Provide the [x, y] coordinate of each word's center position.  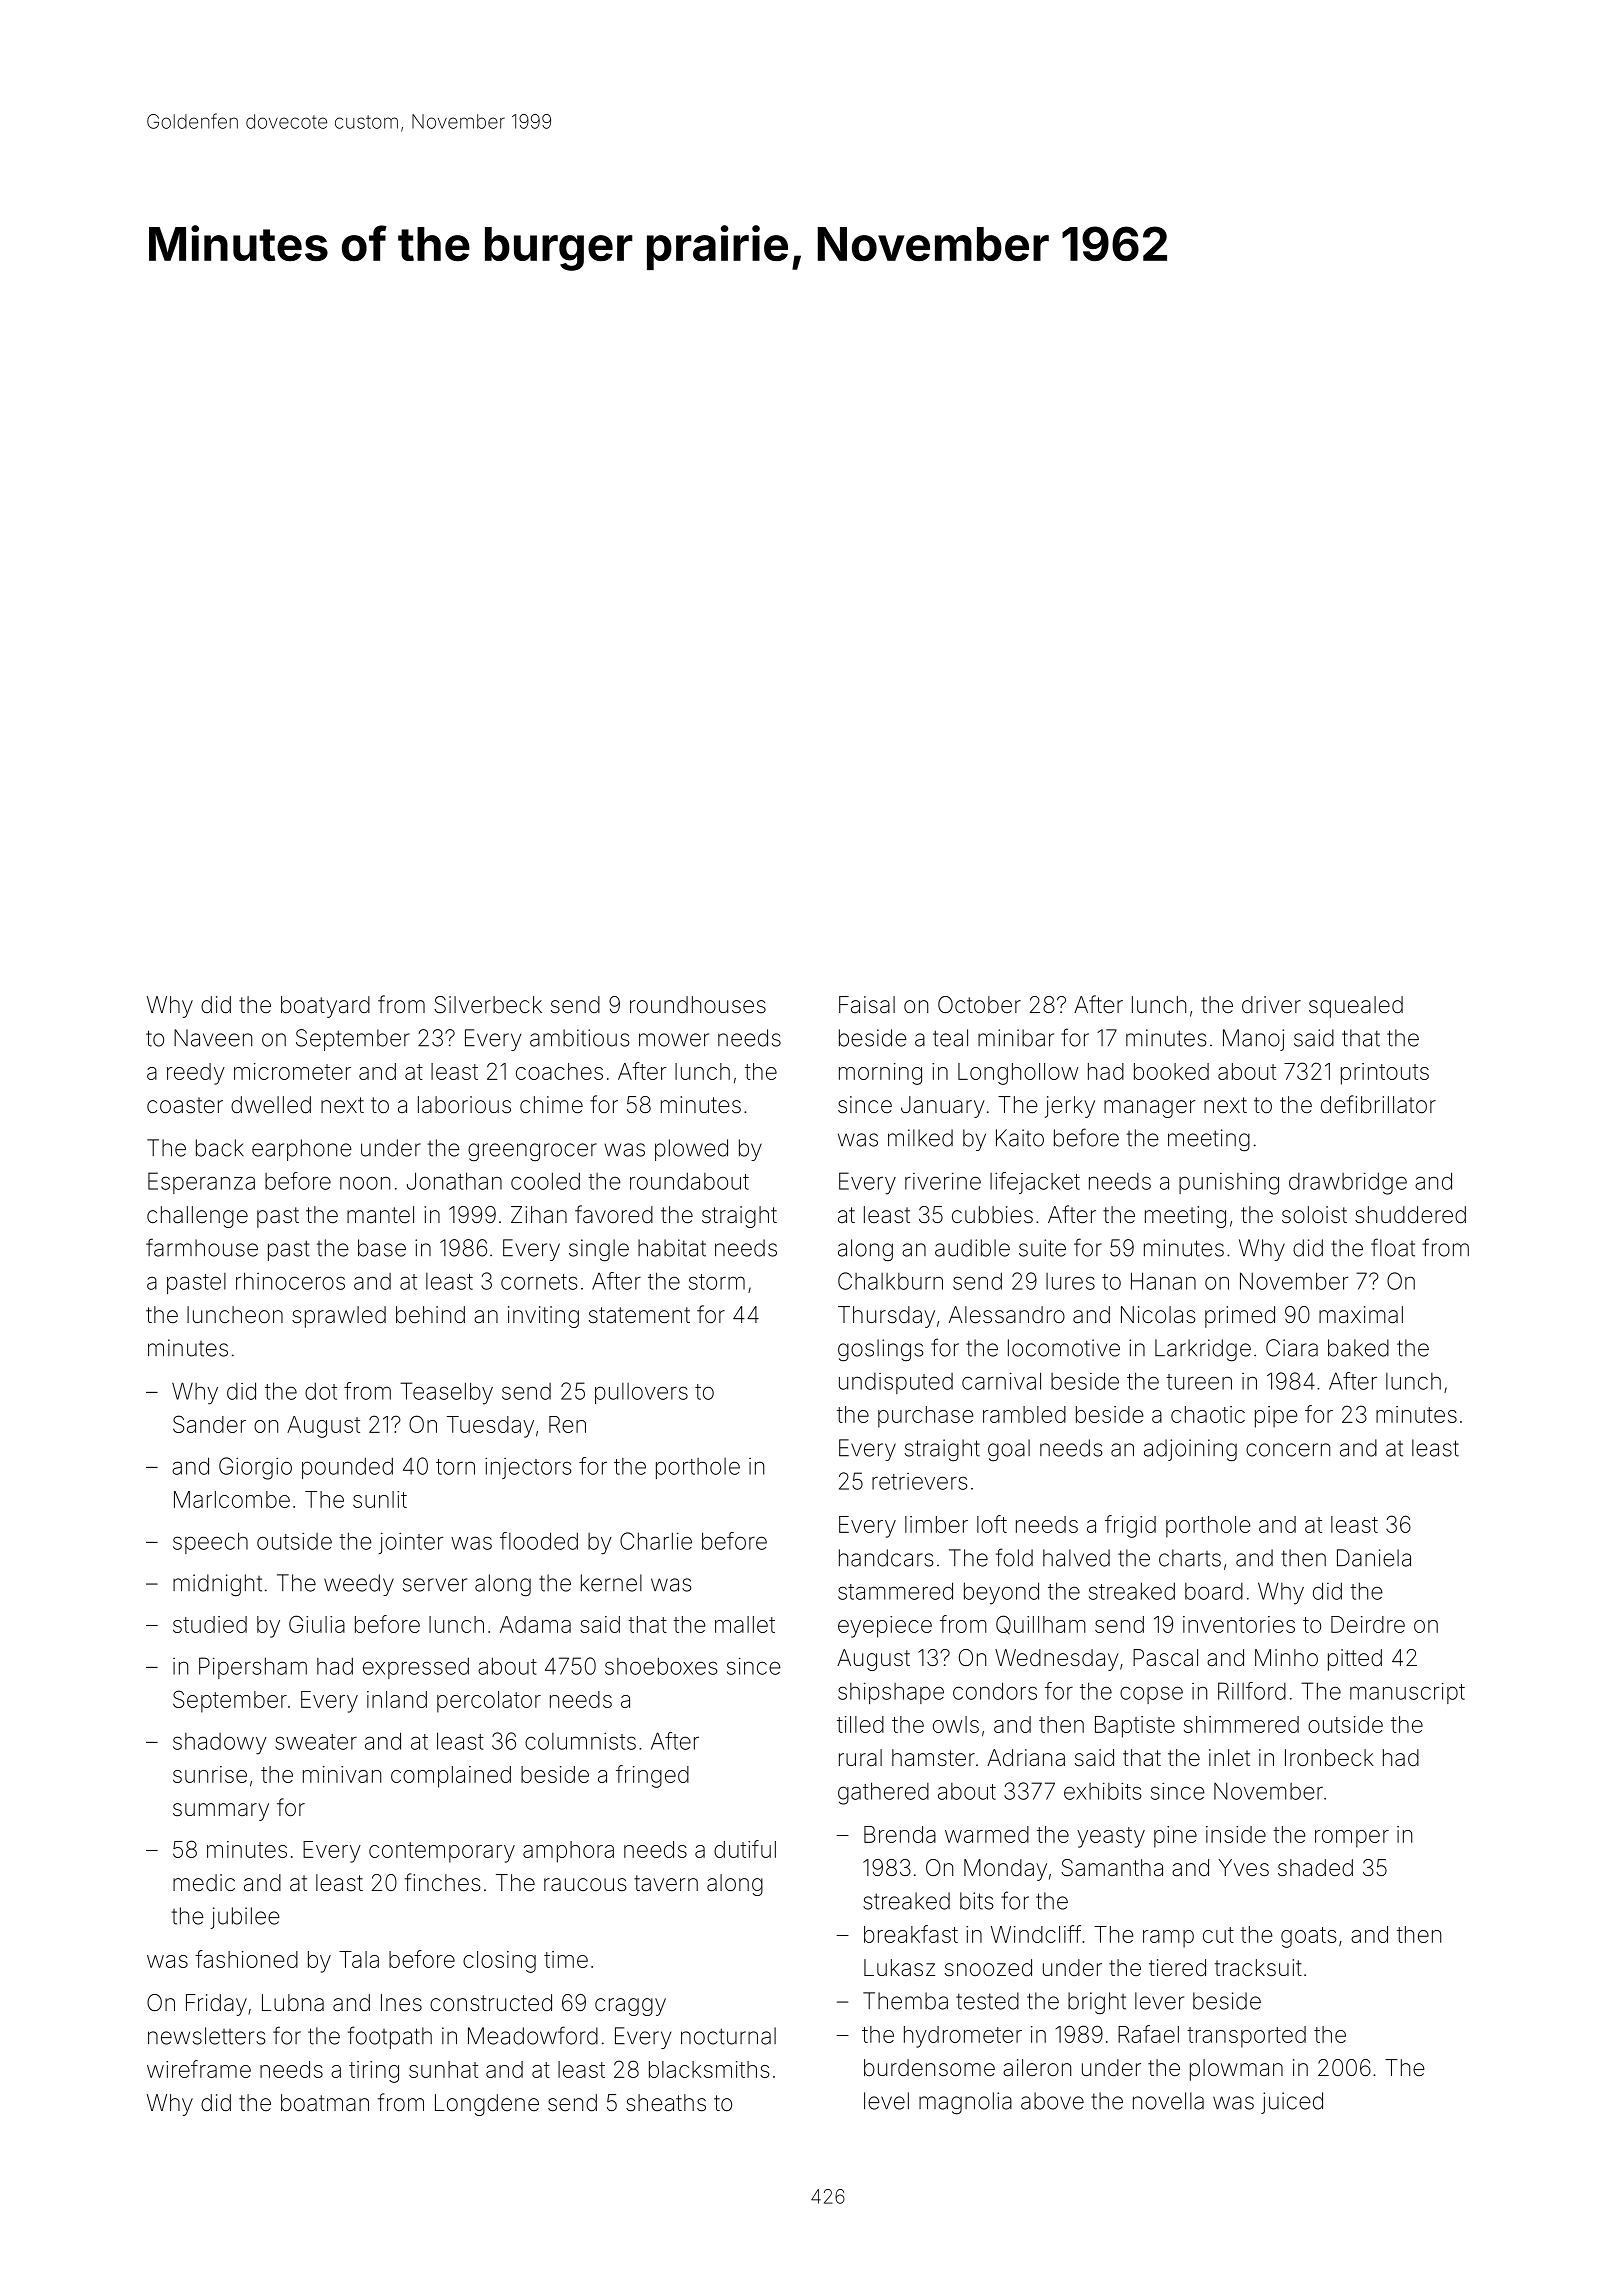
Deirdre [1368, 1624]
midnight [217, 1585]
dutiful [745, 1849]
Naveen [213, 1038]
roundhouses [698, 1005]
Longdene [487, 2105]
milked [920, 1138]
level [886, 2101]
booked [1171, 1071]
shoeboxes [661, 1666]
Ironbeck [1329, 1758]
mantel [380, 1215]
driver [1271, 1004]
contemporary [442, 1852]
